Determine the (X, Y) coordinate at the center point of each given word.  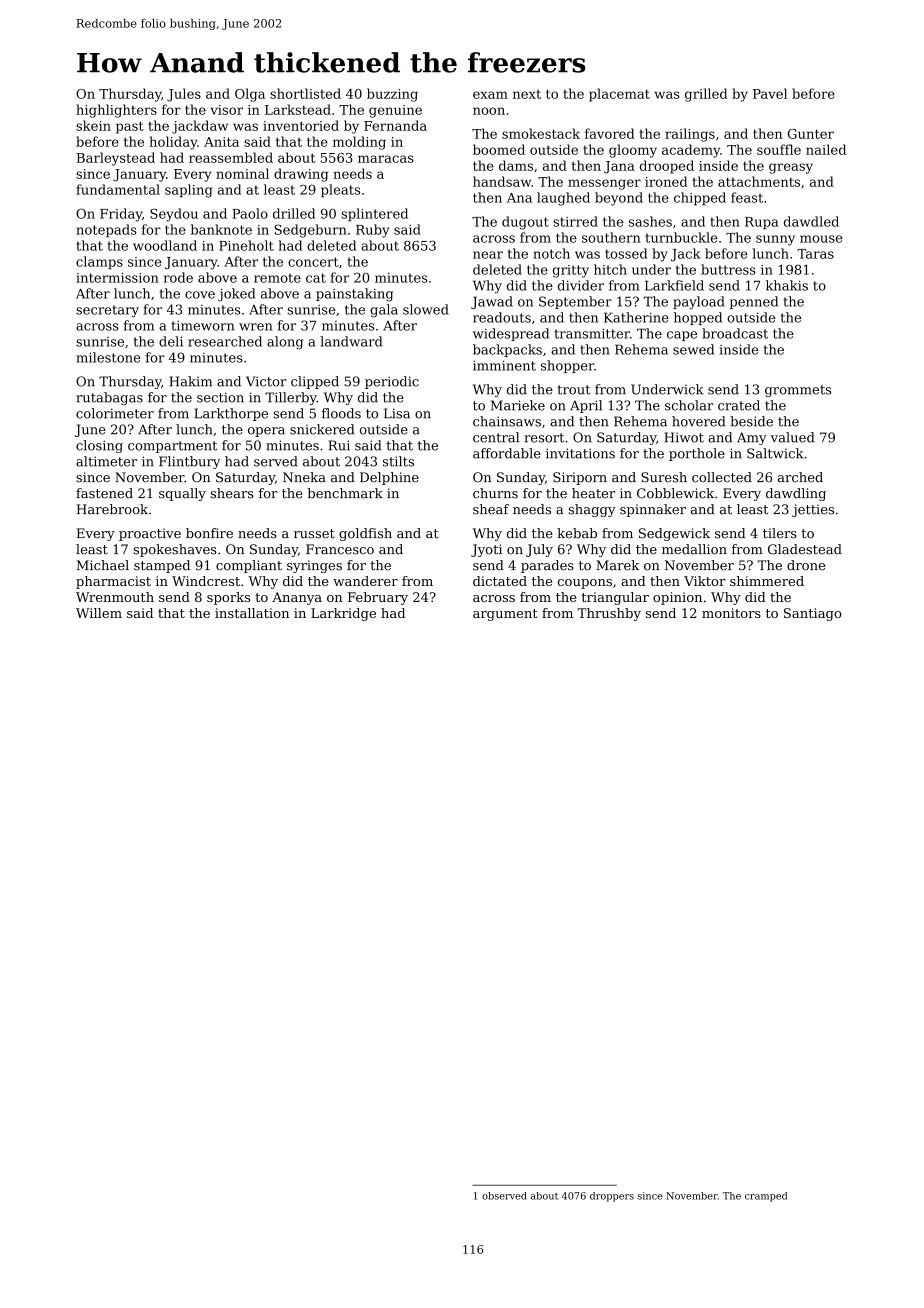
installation (252, 613)
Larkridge (343, 614)
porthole (697, 454)
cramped (766, 1197)
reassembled (231, 157)
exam (490, 95)
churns (495, 493)
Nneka (304, 477)
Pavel (770, 93)
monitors (731, 613)
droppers (612, 1197)
